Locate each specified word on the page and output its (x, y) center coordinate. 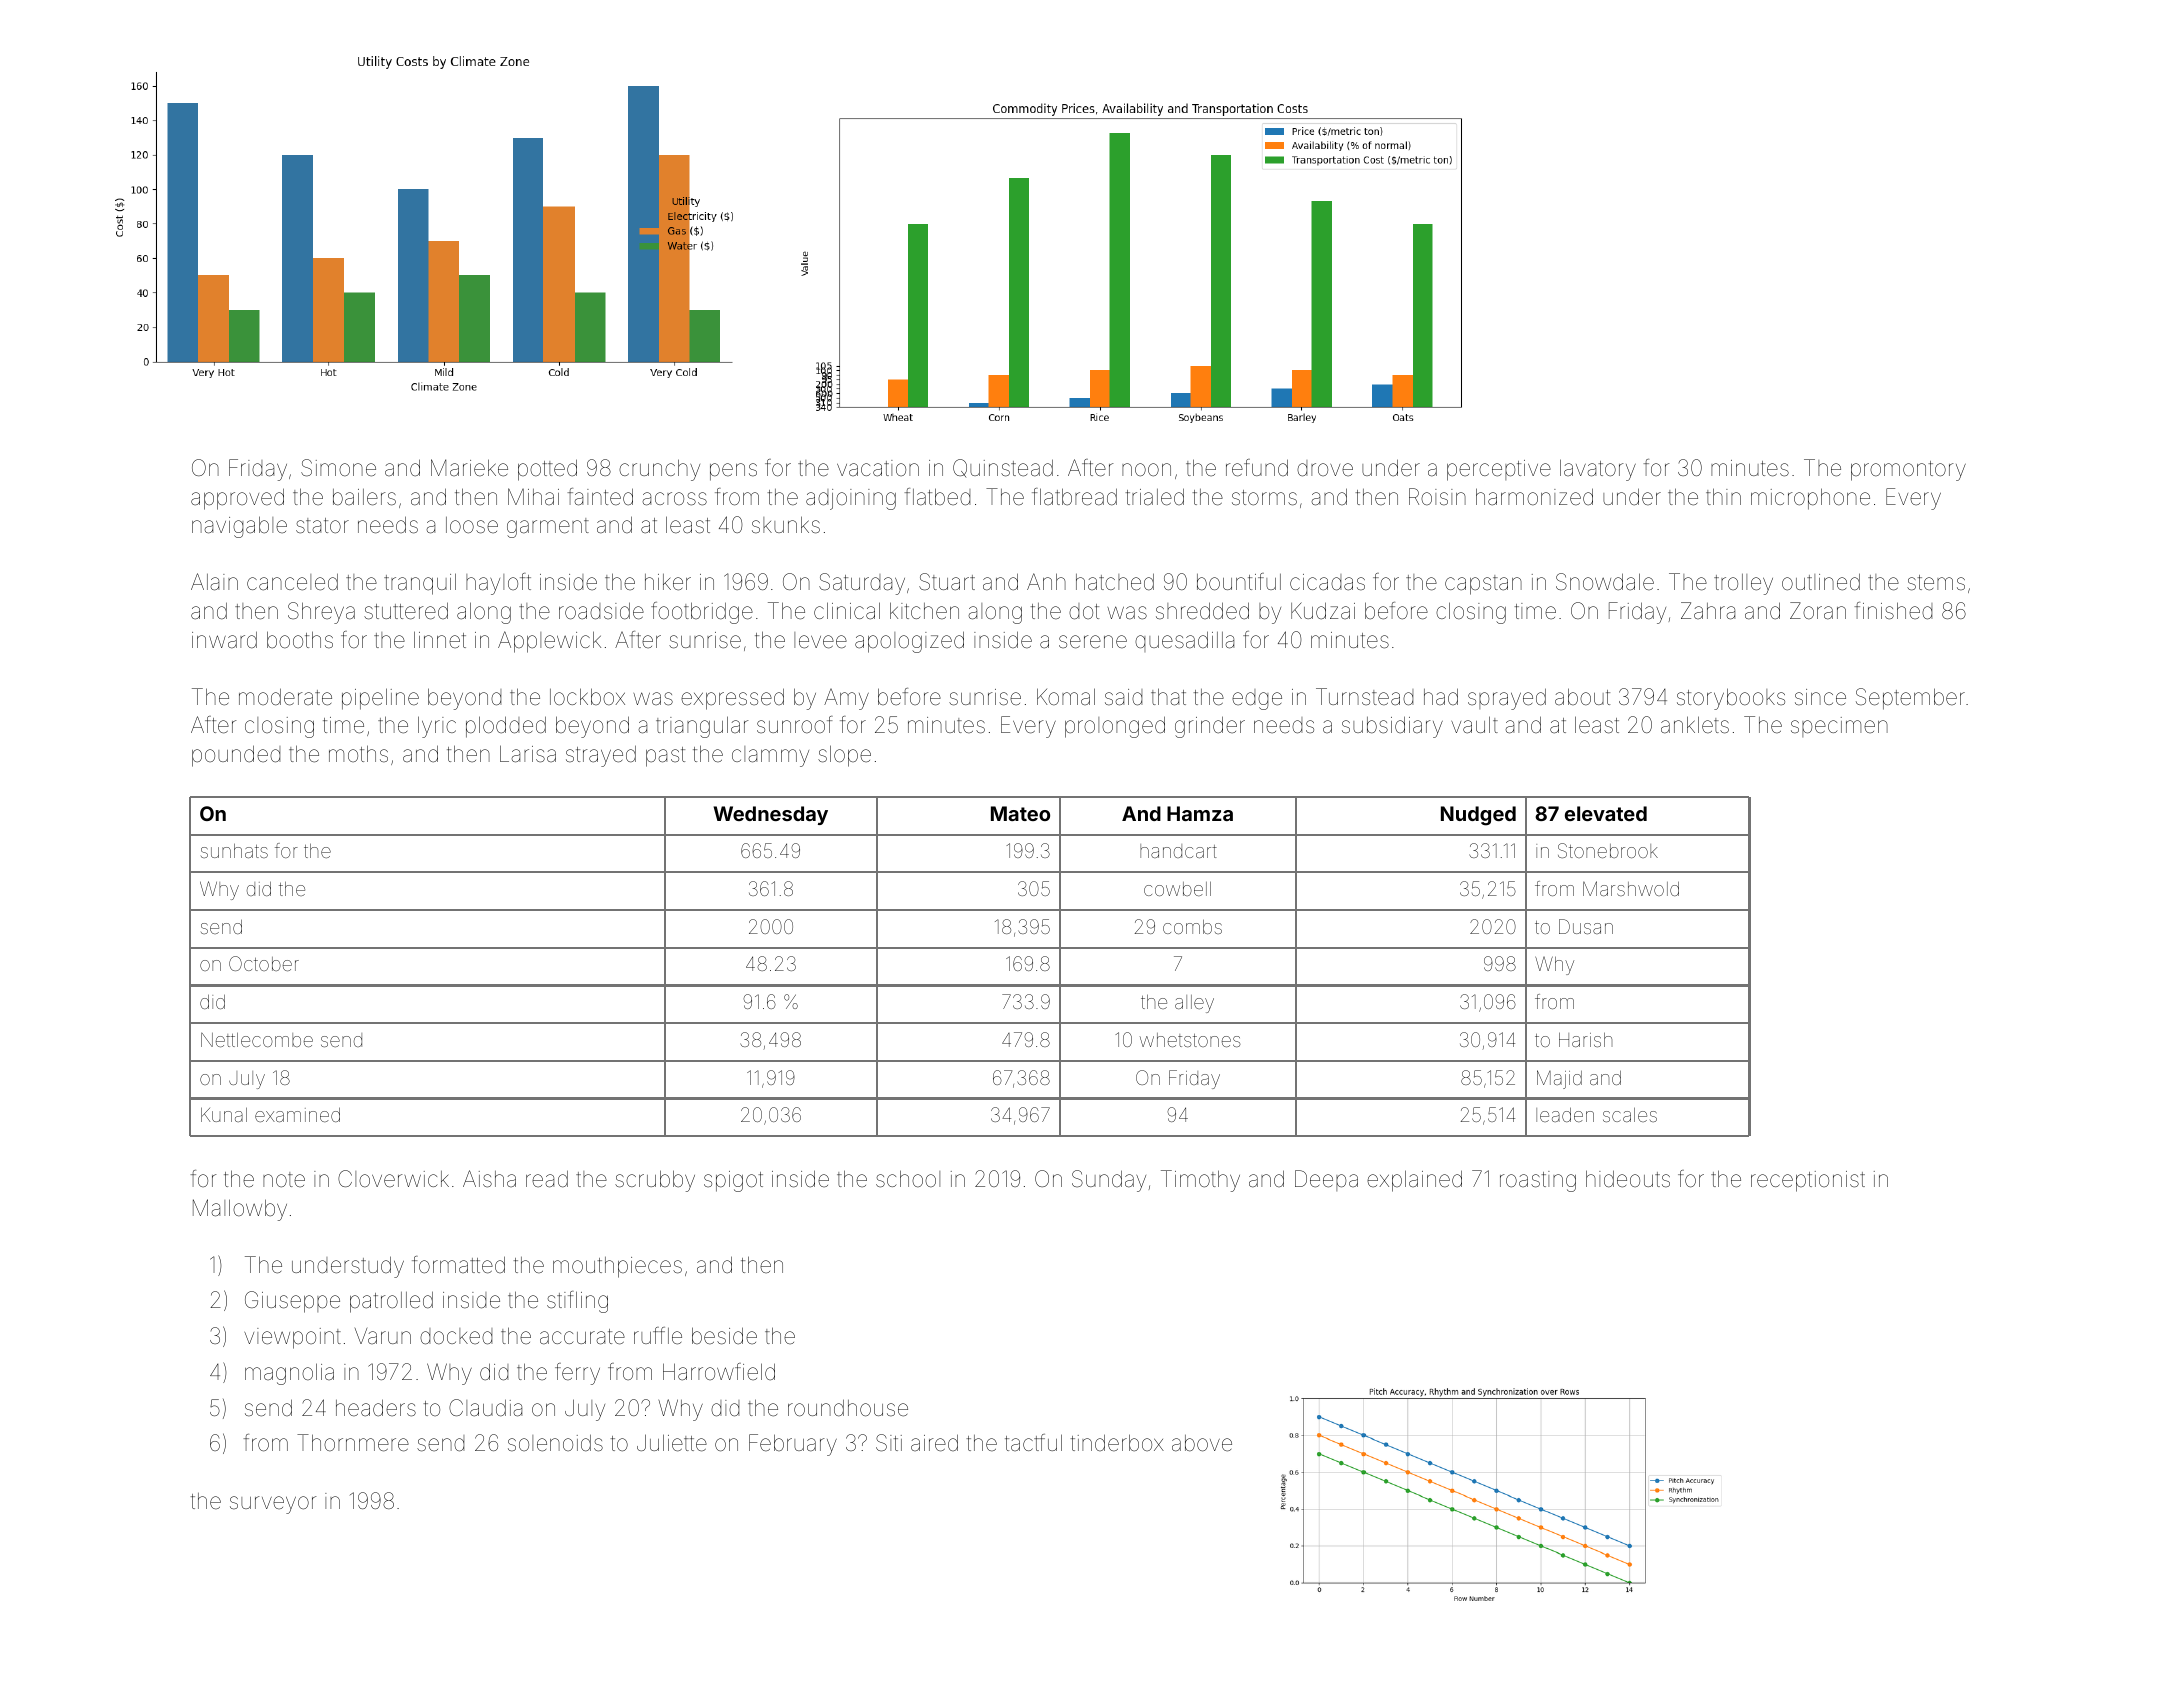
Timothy (1200, 1181)
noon (1146, 469)
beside (724, 1336)
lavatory (1598, 470)
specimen (1839, 727)
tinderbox (1117, 1442)
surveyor (273, 1505)
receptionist (1808, 1181)
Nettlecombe (257, 1039)
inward (224, 640)
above (1202, 1443)
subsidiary (1392, 727)
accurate (582, 1337)
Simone (338, 468)
